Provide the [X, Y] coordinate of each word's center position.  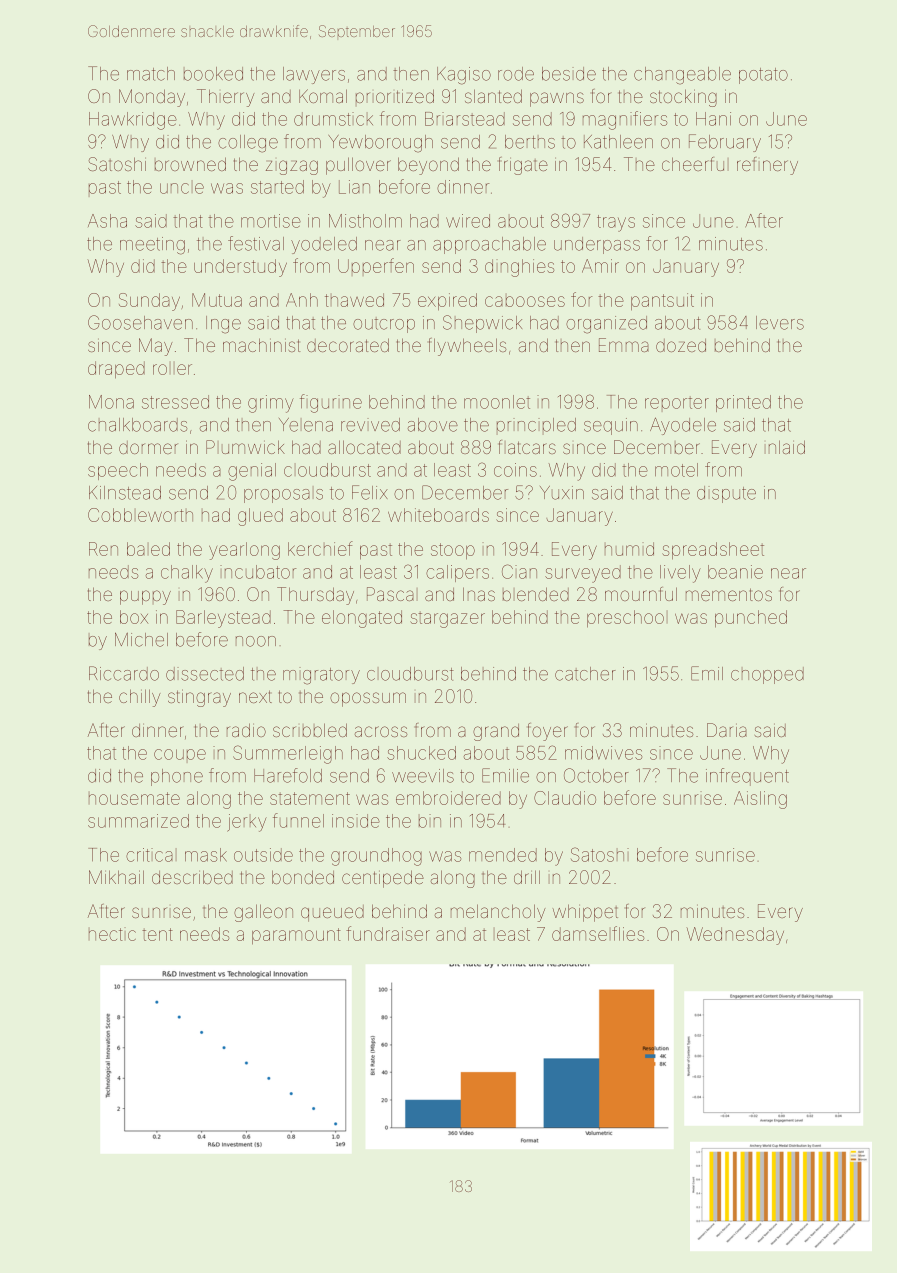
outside [263, 855]
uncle [182, 188]
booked [213, 74]
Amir [600, 266]
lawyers [314, 75]
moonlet [497, 402]
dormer [148, 447]
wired [468, 221]
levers [780, 323]
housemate [134, 798]
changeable [682, 76]
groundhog [376, 857]
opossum [368, 699]
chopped [767, 675]
